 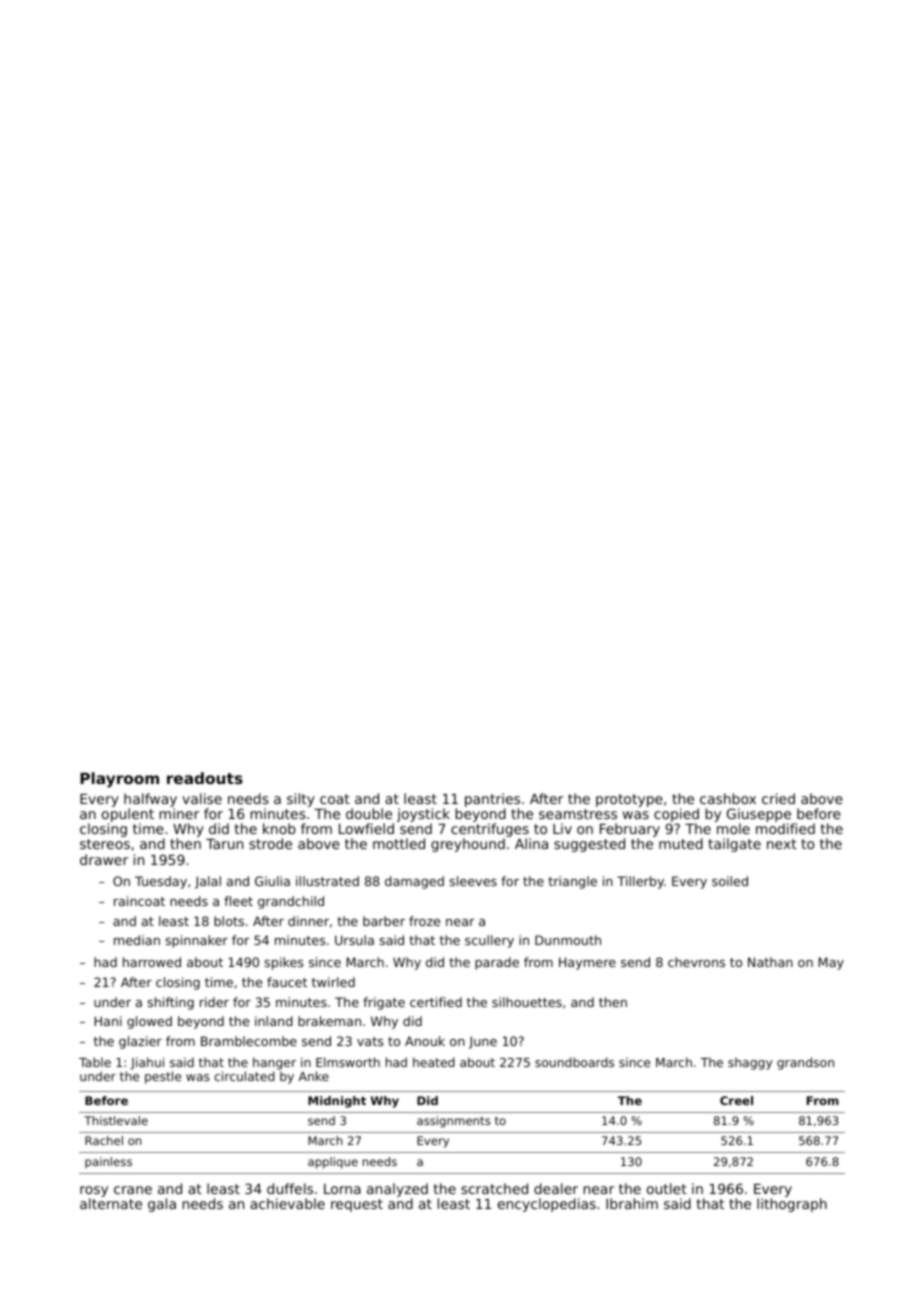 I want to click on heated, so click(x=434, y=1062).
